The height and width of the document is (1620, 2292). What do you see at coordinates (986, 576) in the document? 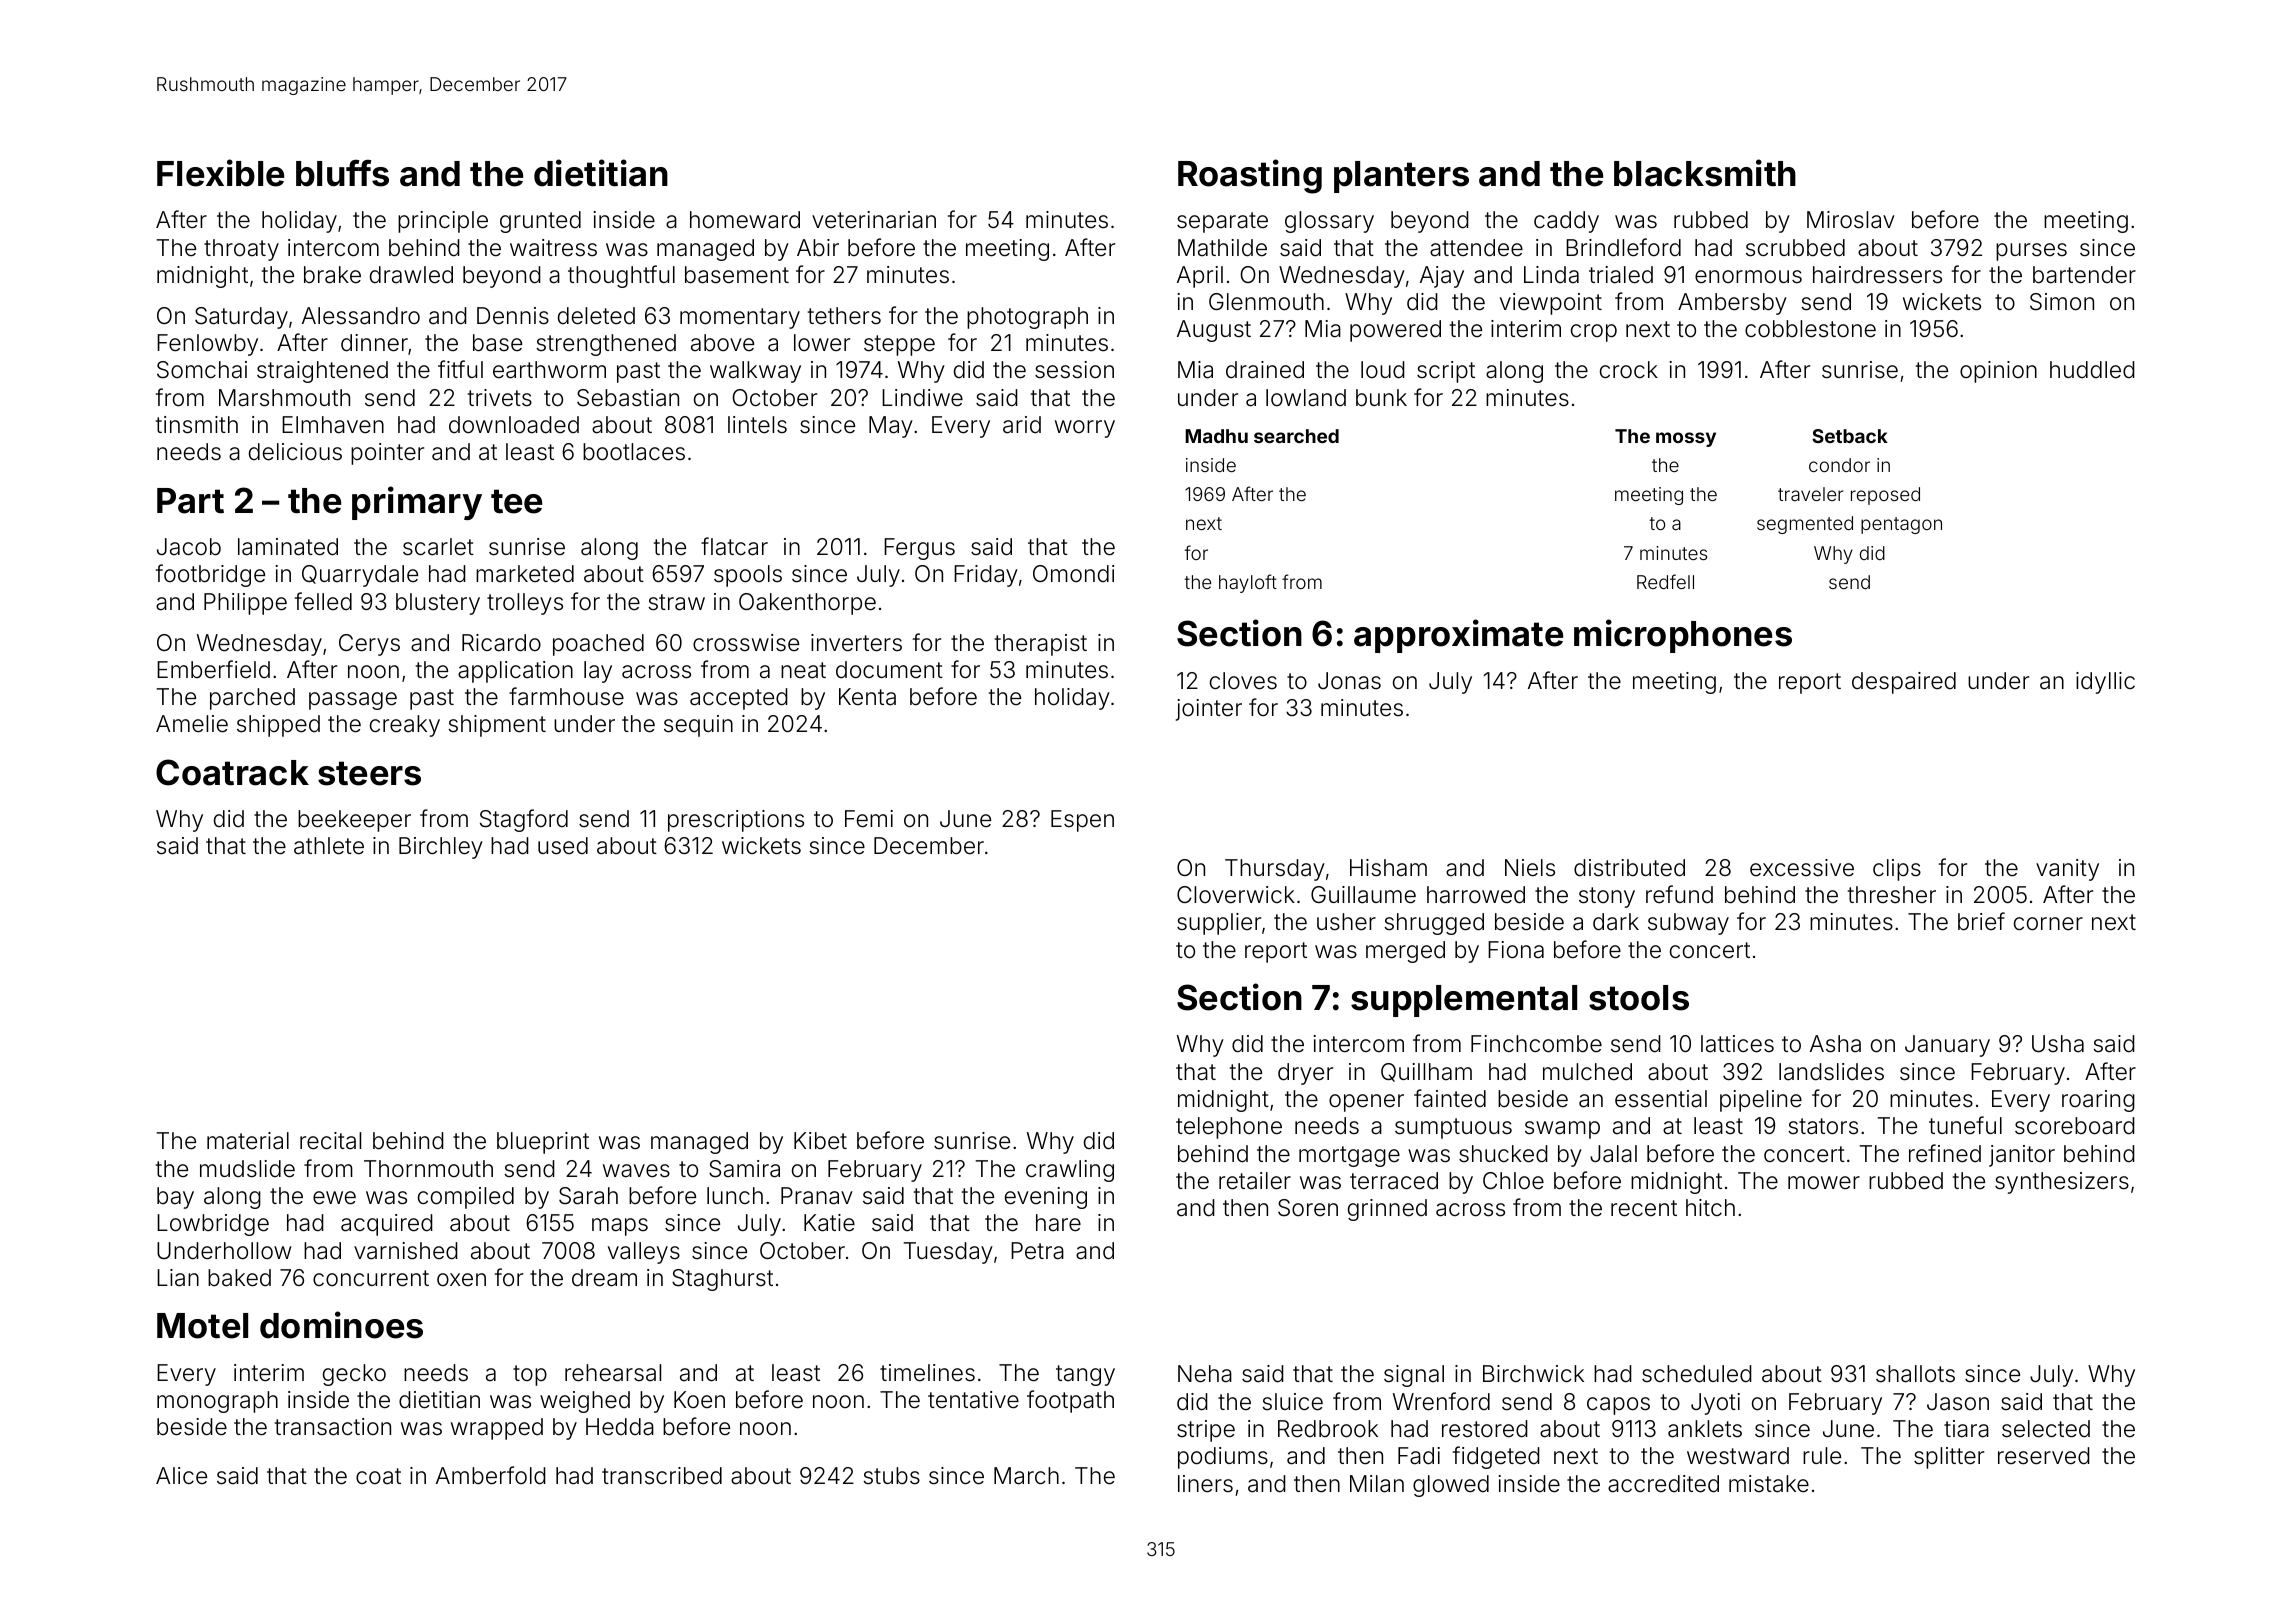
I see `Friday` at bounding box center [986, 576].
